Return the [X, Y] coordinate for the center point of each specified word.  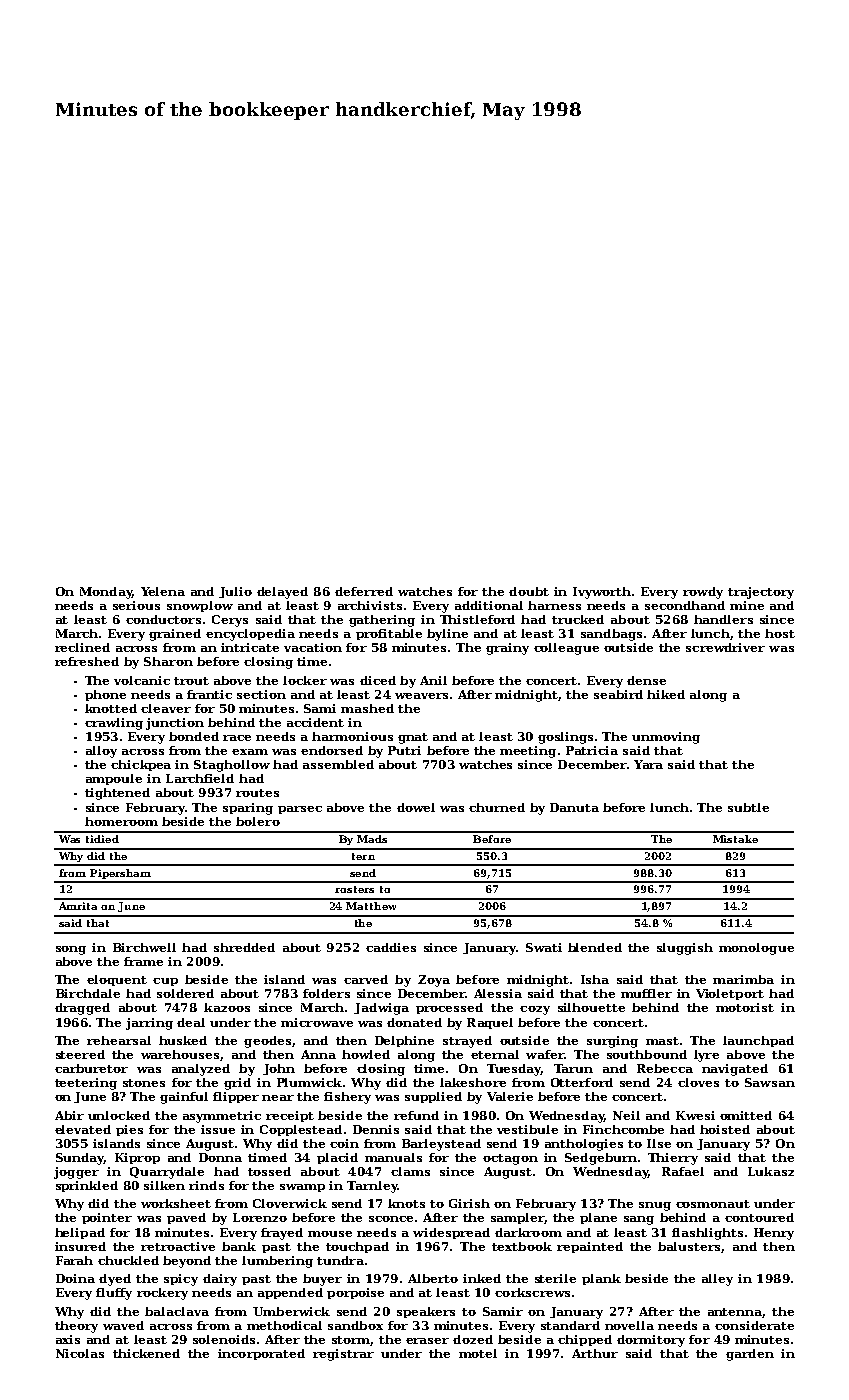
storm [351, 1340]
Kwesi [695, 1115]
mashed [367, 708]
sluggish [685, 949]
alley [717, 1280]
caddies [391, 947]
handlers [723, 619]
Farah [74, 1260]
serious [136, 605]
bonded [194, 736]
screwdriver [725, 647]
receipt [290, 1116]
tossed [269, 1171]
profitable [389, 634]
